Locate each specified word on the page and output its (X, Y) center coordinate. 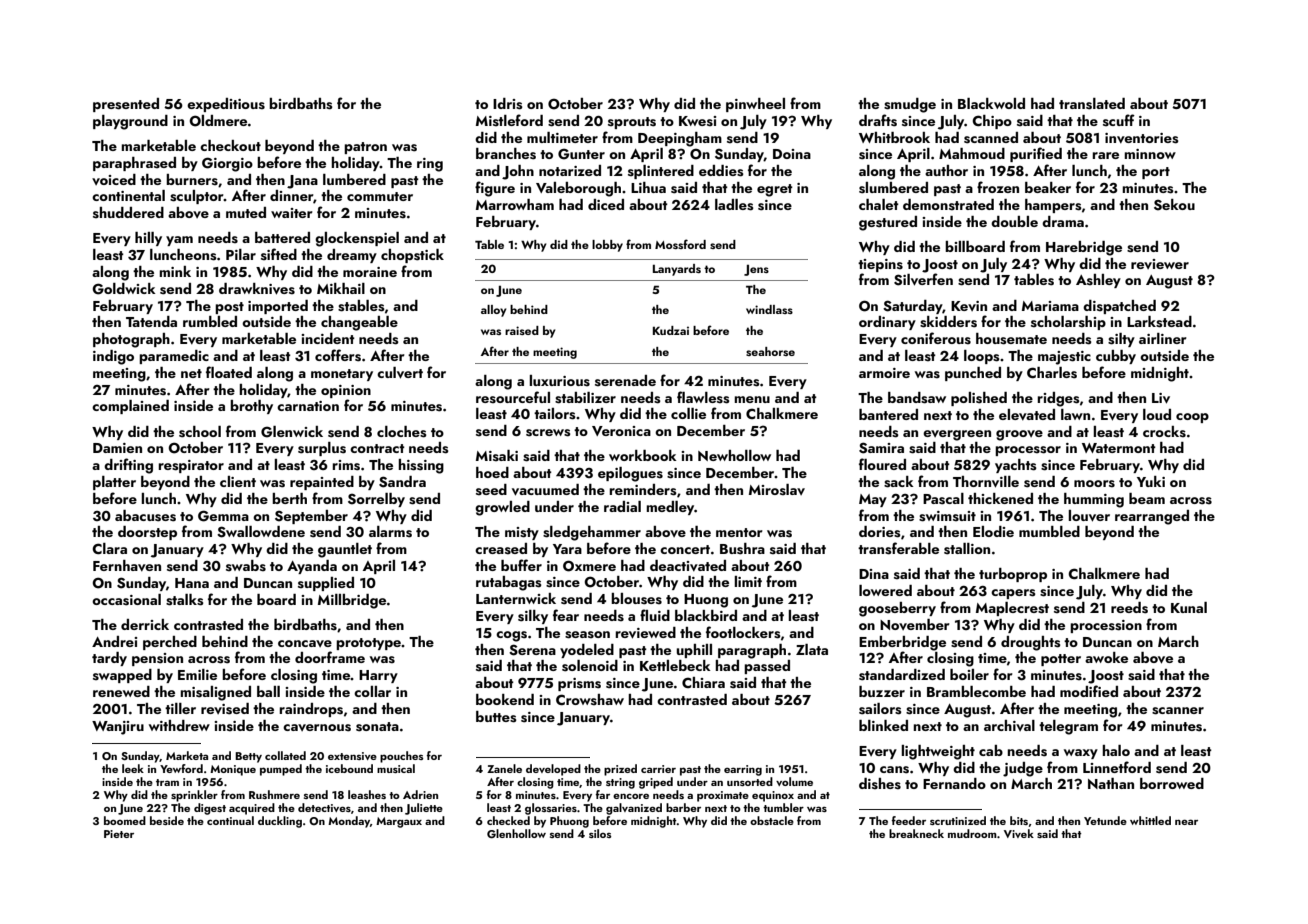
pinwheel (755, 105)
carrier (658, 769)
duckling (280, 822)
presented (126, 105)
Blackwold (991, 103)
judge (1023, 769)
